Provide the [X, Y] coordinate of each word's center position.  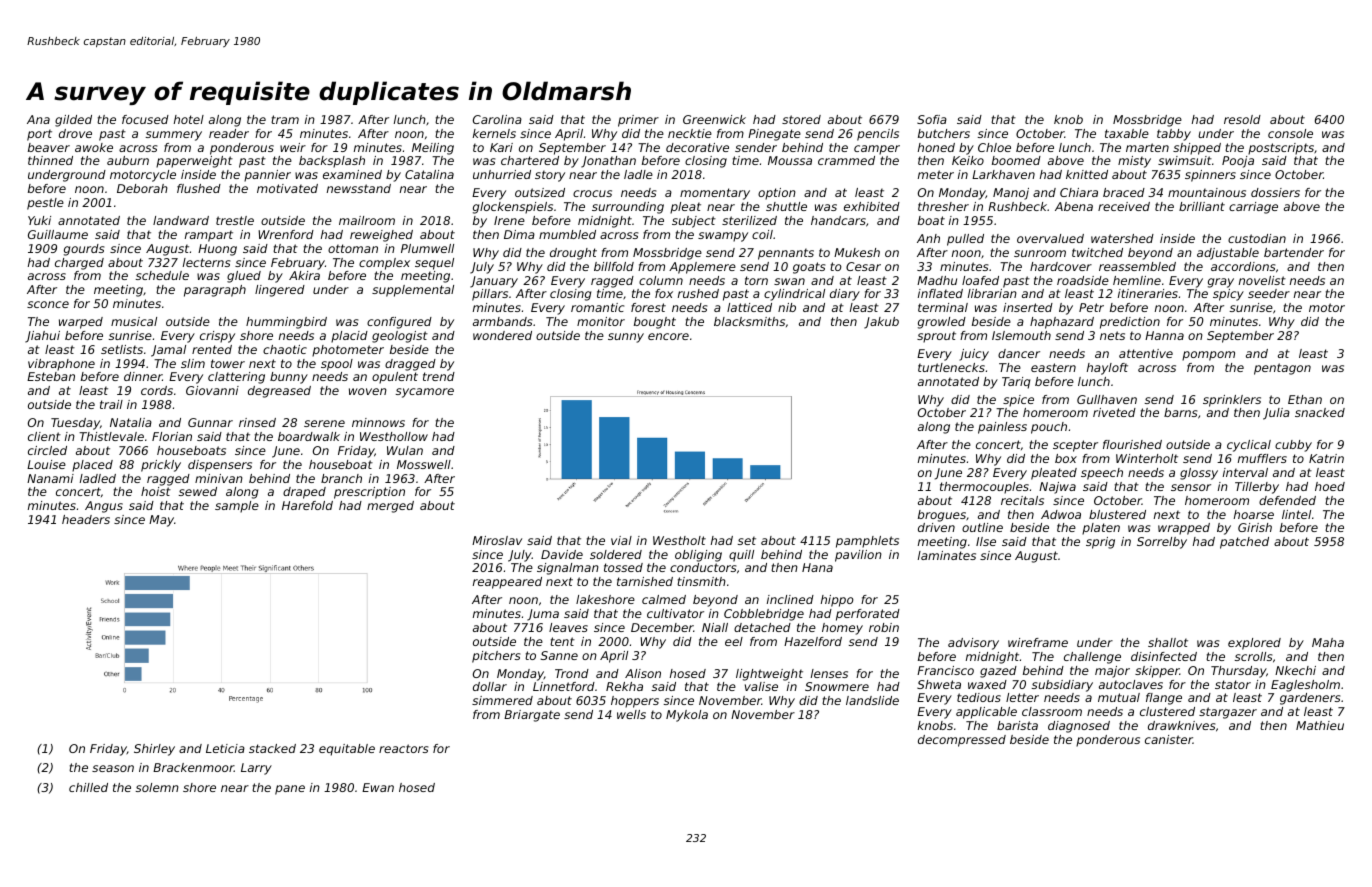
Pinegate [774, 135]
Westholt [679, 540]
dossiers [1275, 192]
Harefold [307, 505]
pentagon [1282, 369]
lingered [280, 291]
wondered [502, 335]
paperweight [194, 162]
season [113, 768]
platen [1101, 529]
